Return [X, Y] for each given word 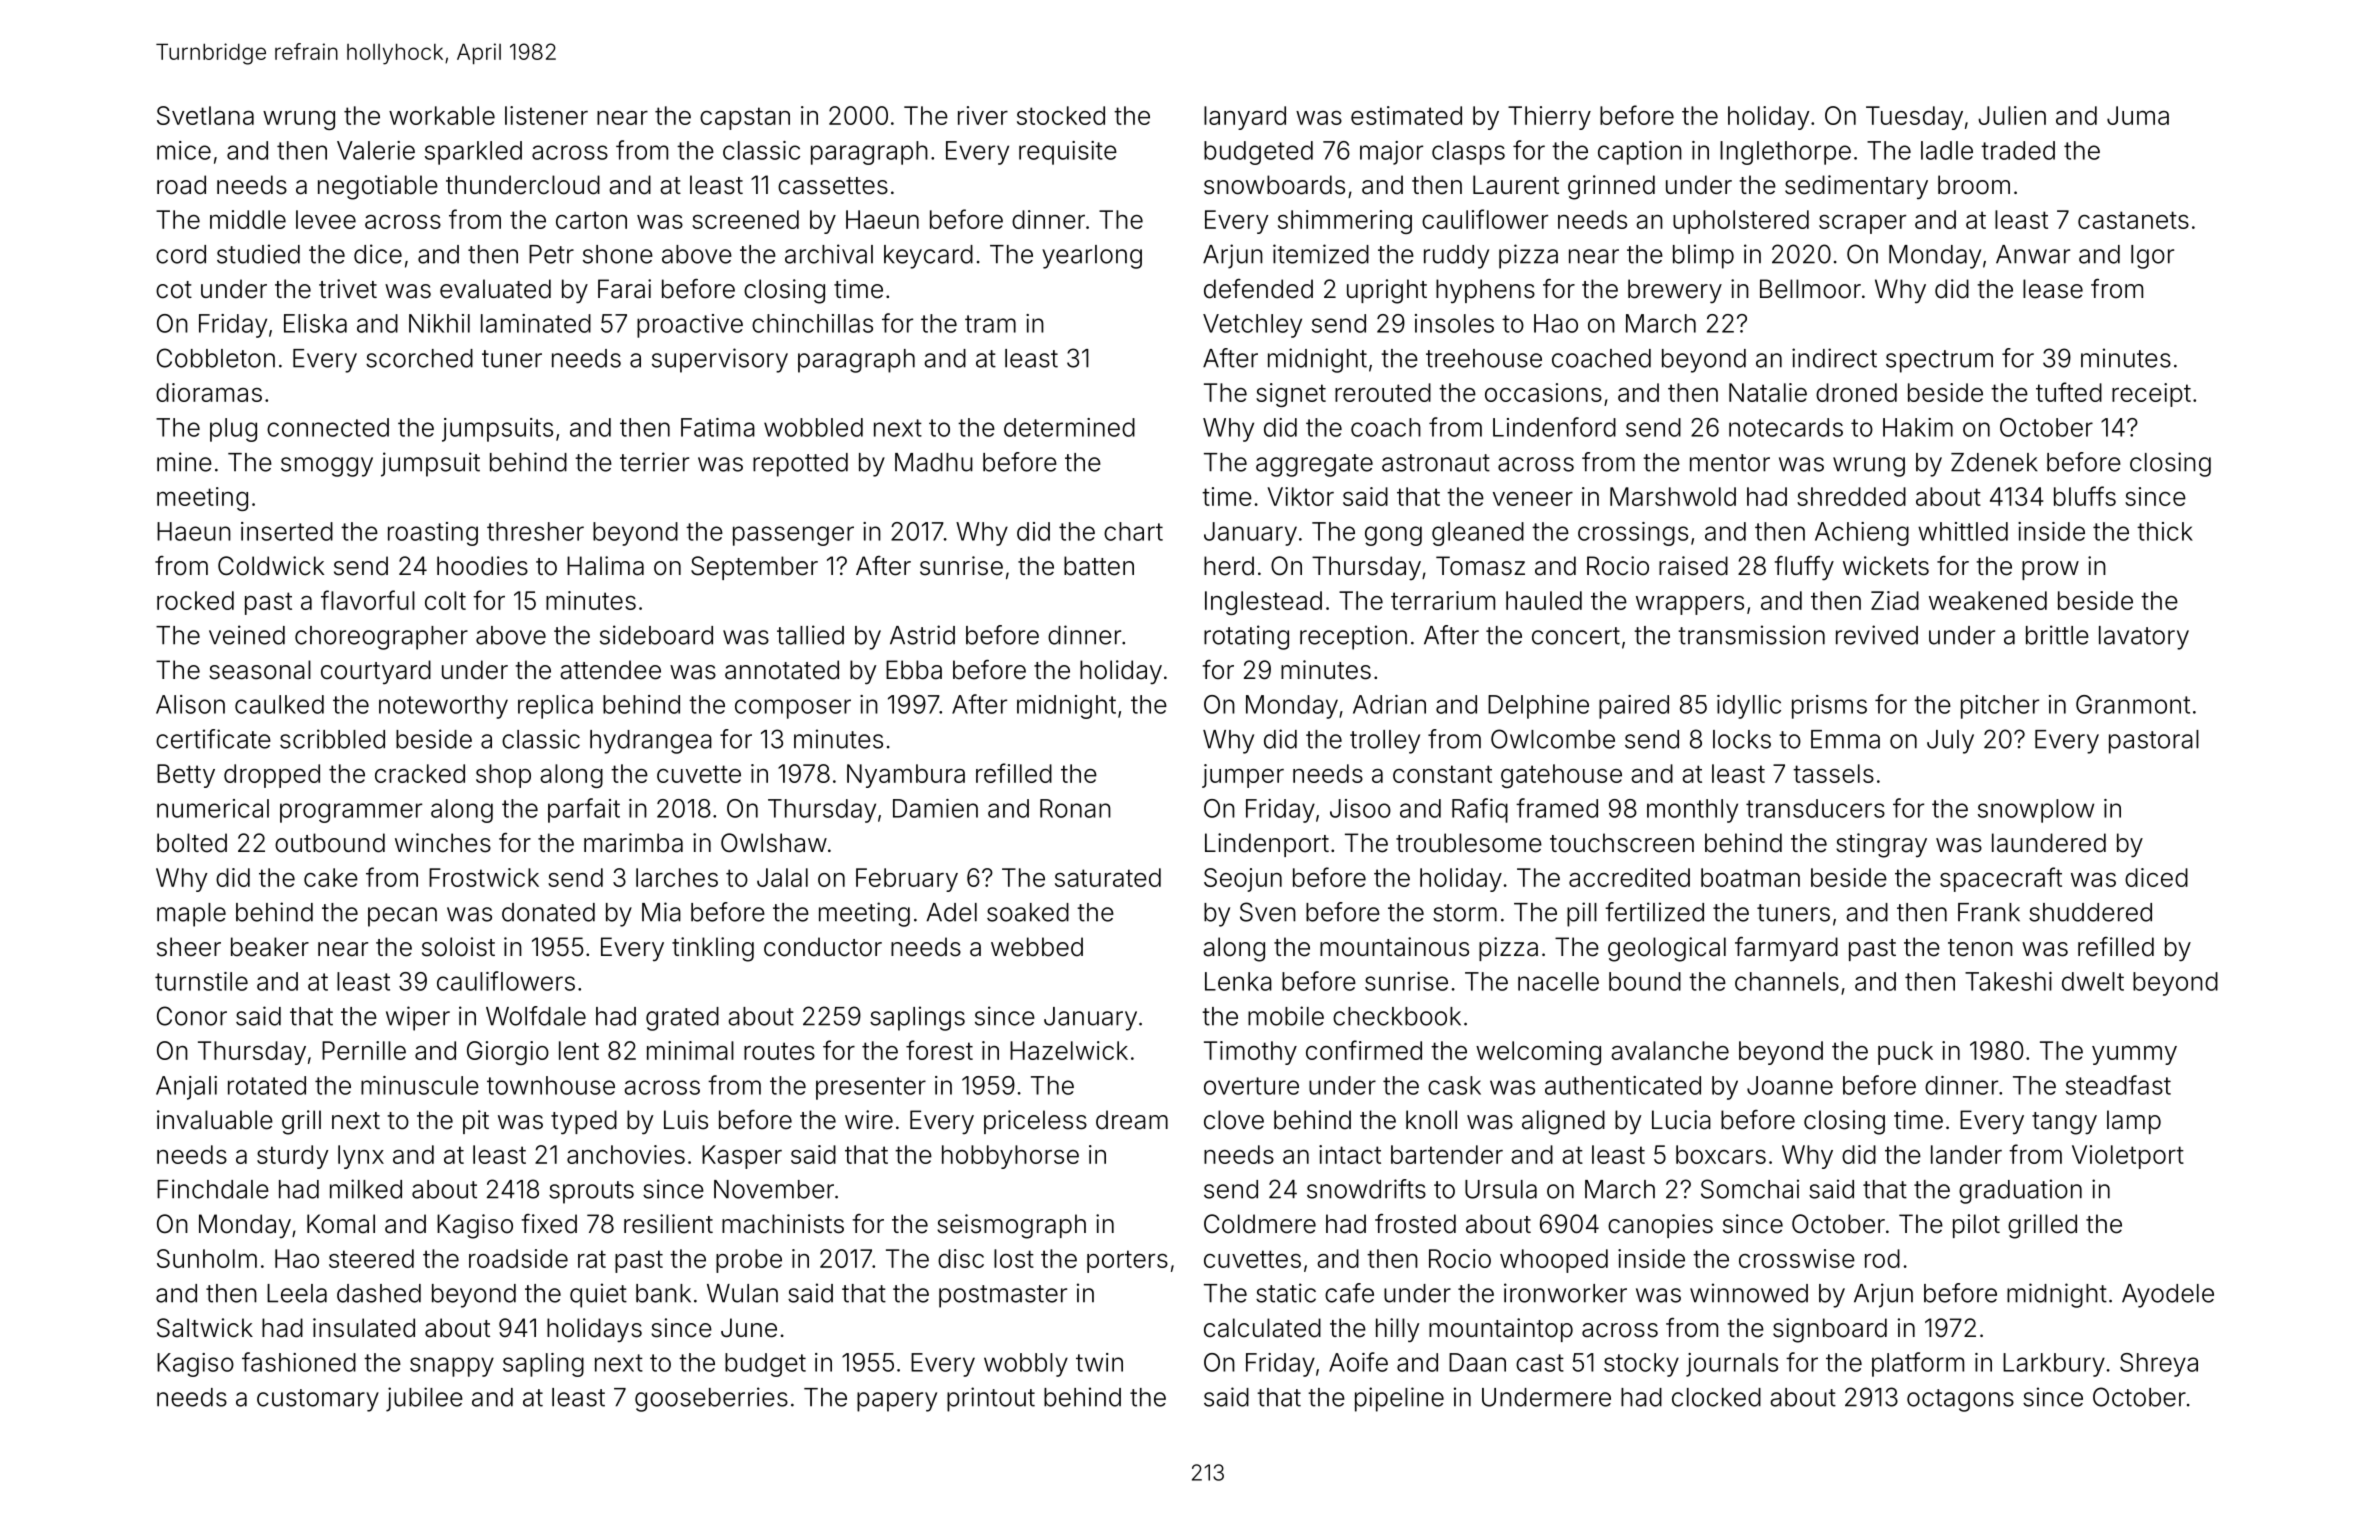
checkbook [1397, 1016]
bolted [192, 843]
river [983, 115]
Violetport [2128, 1157]
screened [745, 219]
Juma [2138, 115]
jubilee [424, 1399]
